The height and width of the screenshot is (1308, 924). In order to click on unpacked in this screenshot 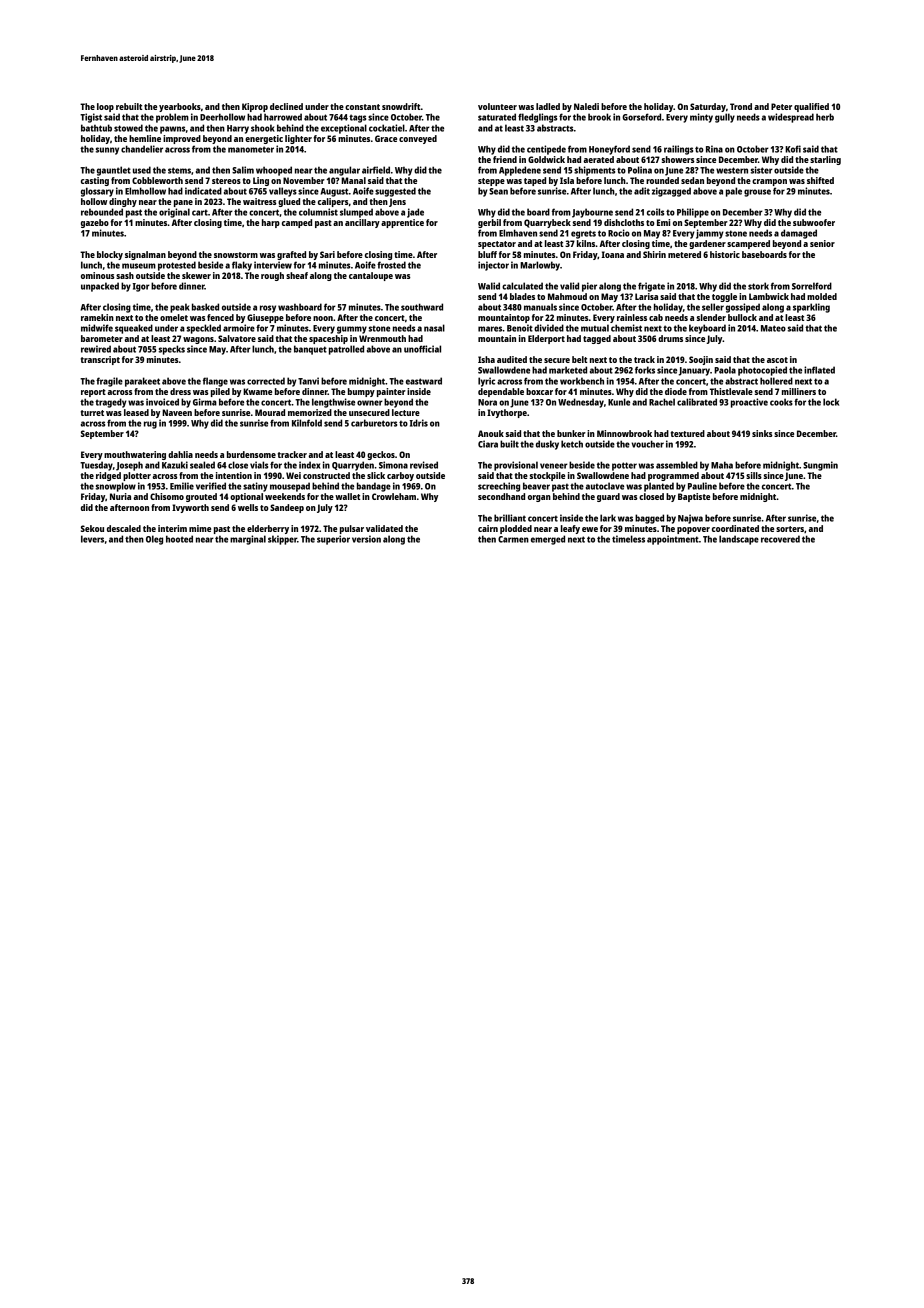, I will do `click(100, 287)`.
